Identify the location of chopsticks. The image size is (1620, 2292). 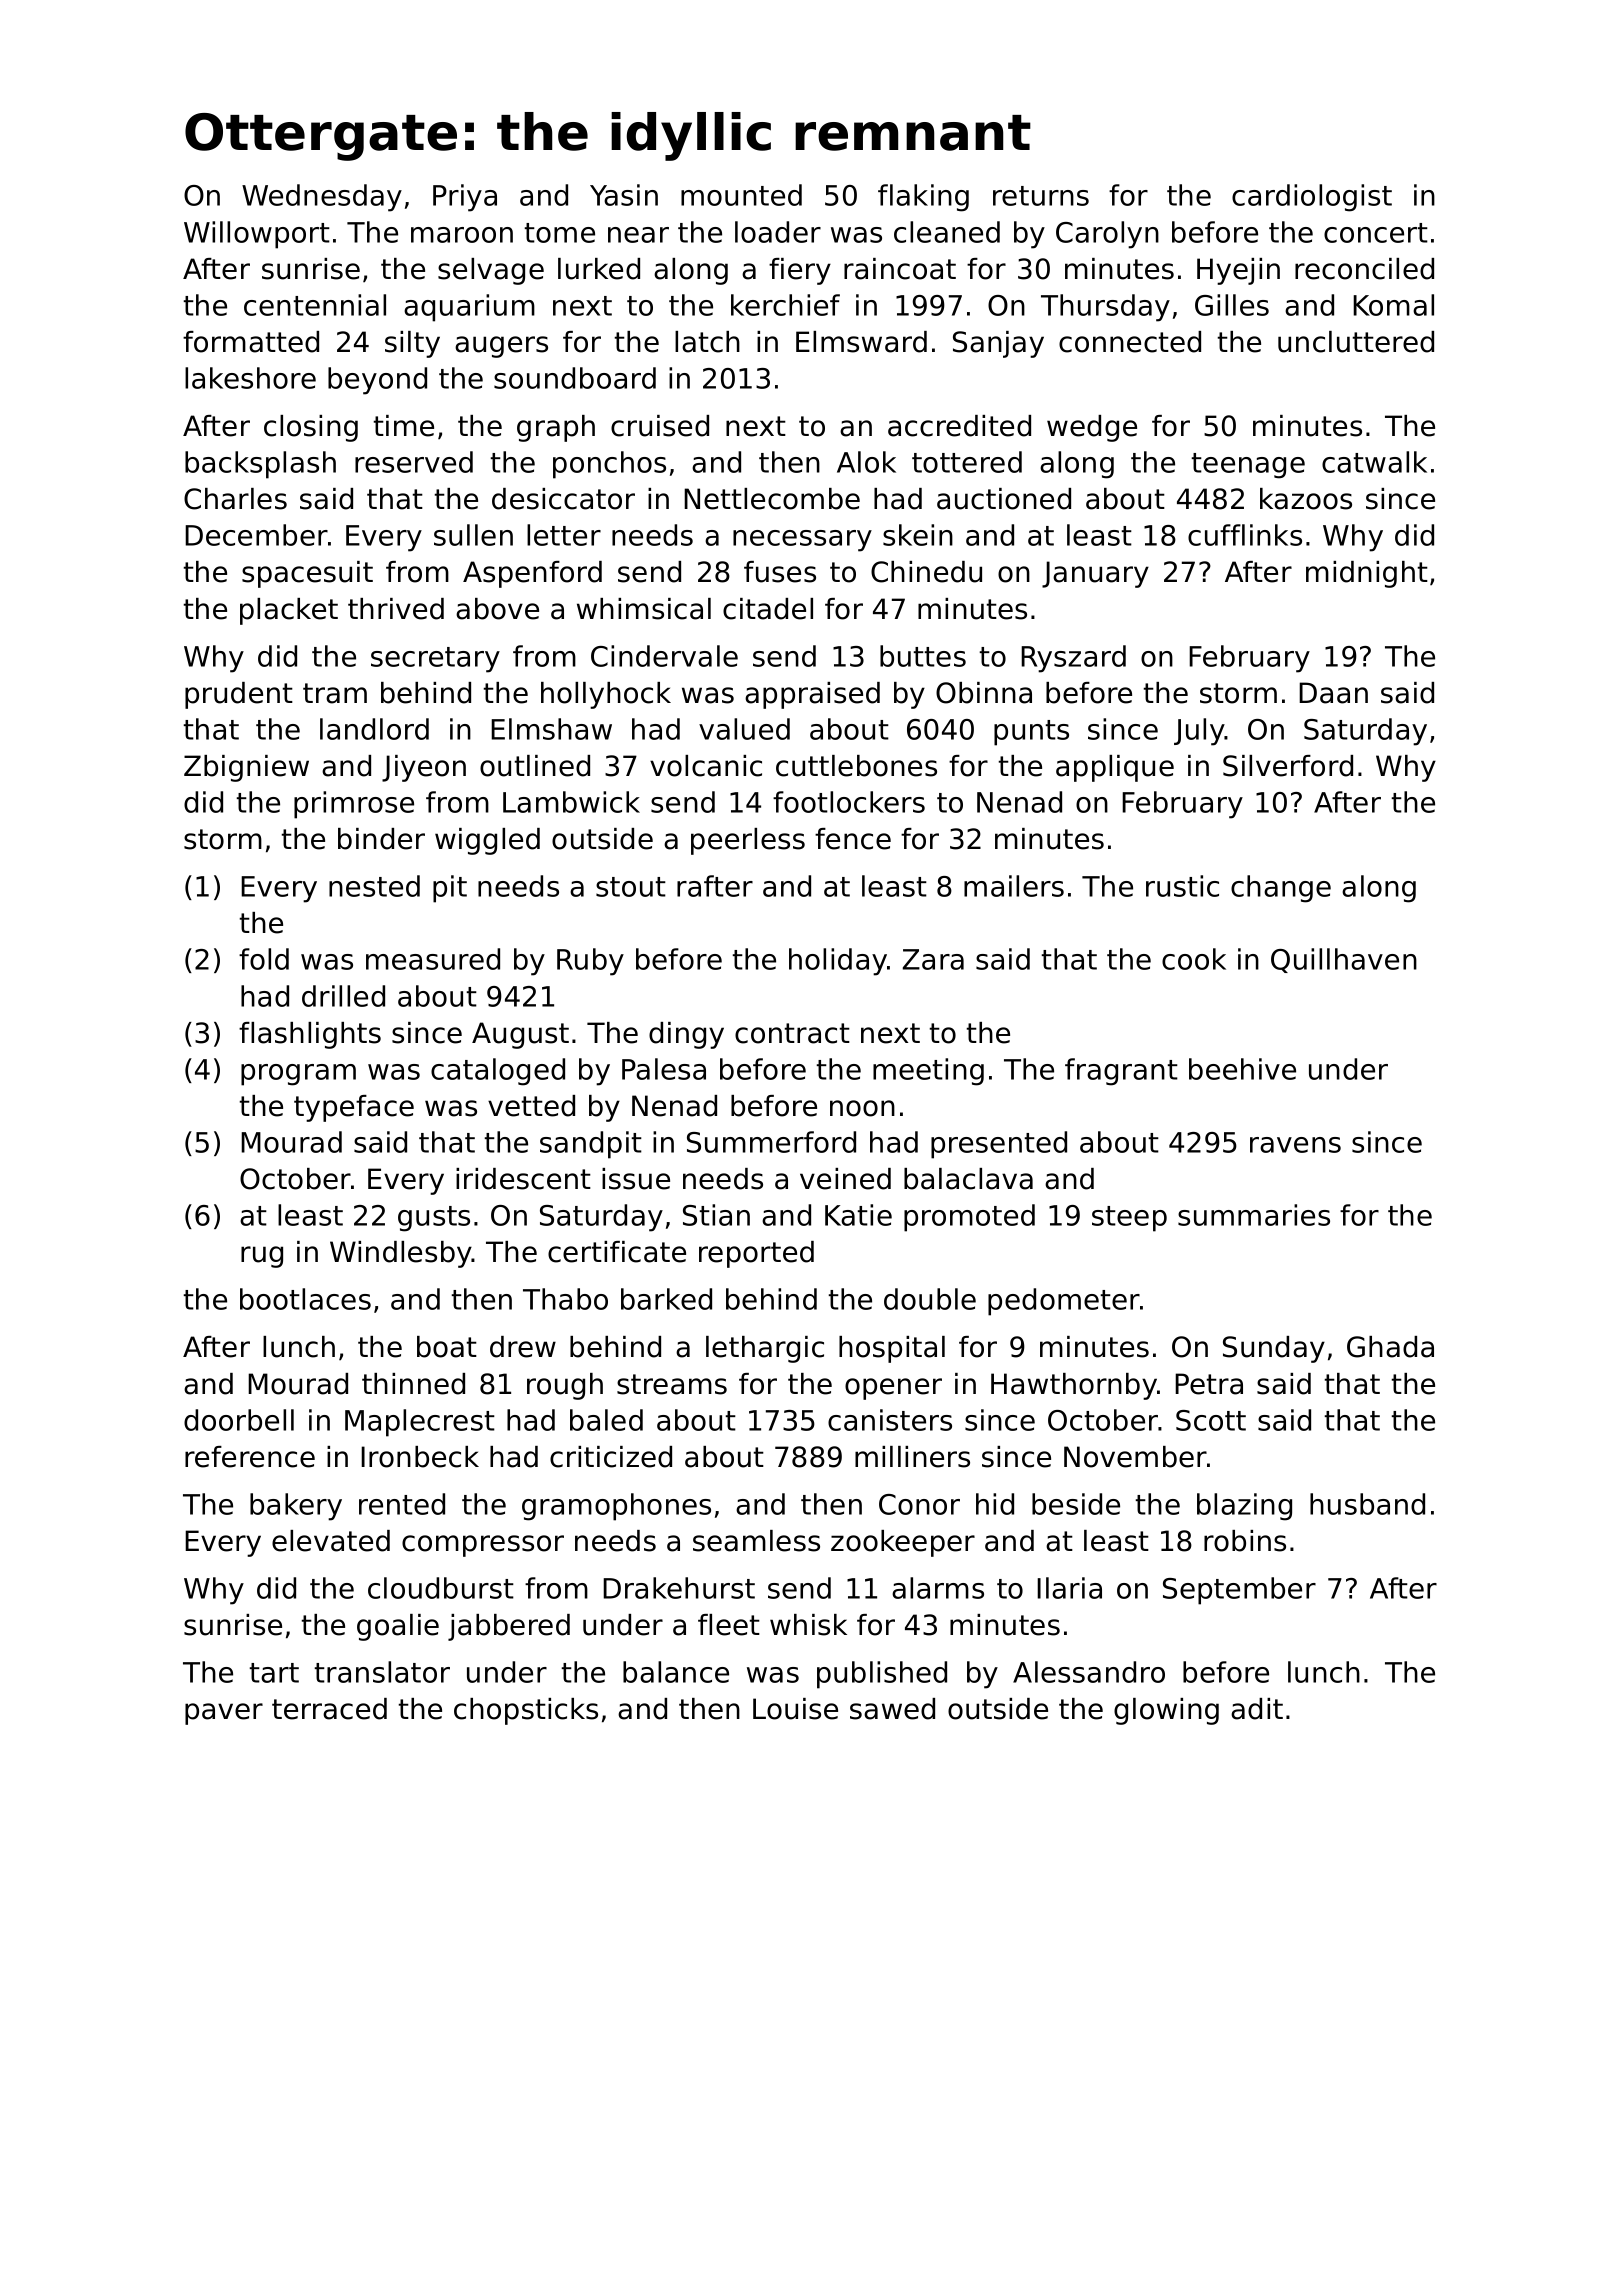
(526, 1711).
